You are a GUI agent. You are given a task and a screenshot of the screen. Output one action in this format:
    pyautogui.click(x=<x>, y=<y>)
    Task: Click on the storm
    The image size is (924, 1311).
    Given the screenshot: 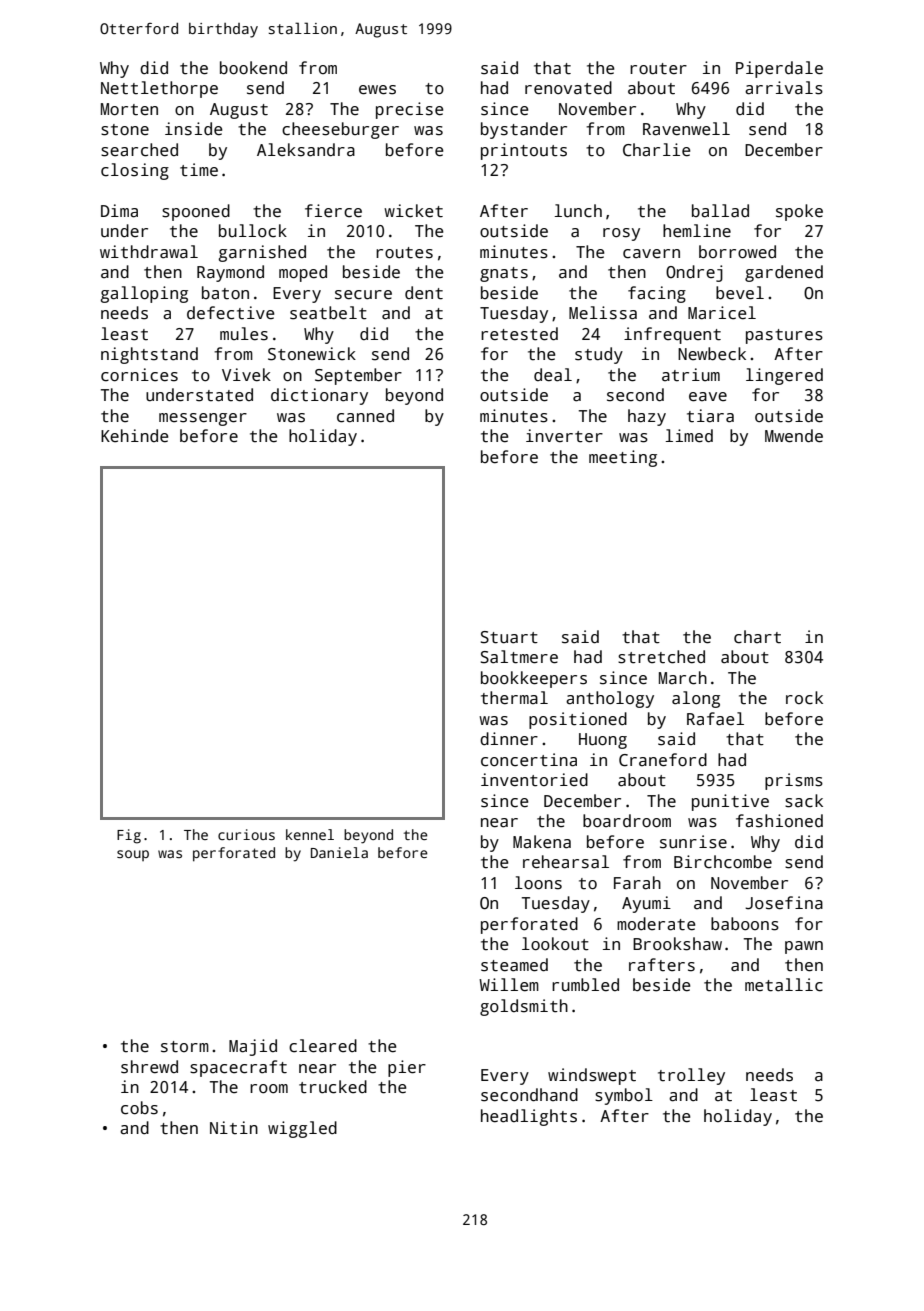 What is the action you would take?
    pyautogui.click(x=185, y=1047)
